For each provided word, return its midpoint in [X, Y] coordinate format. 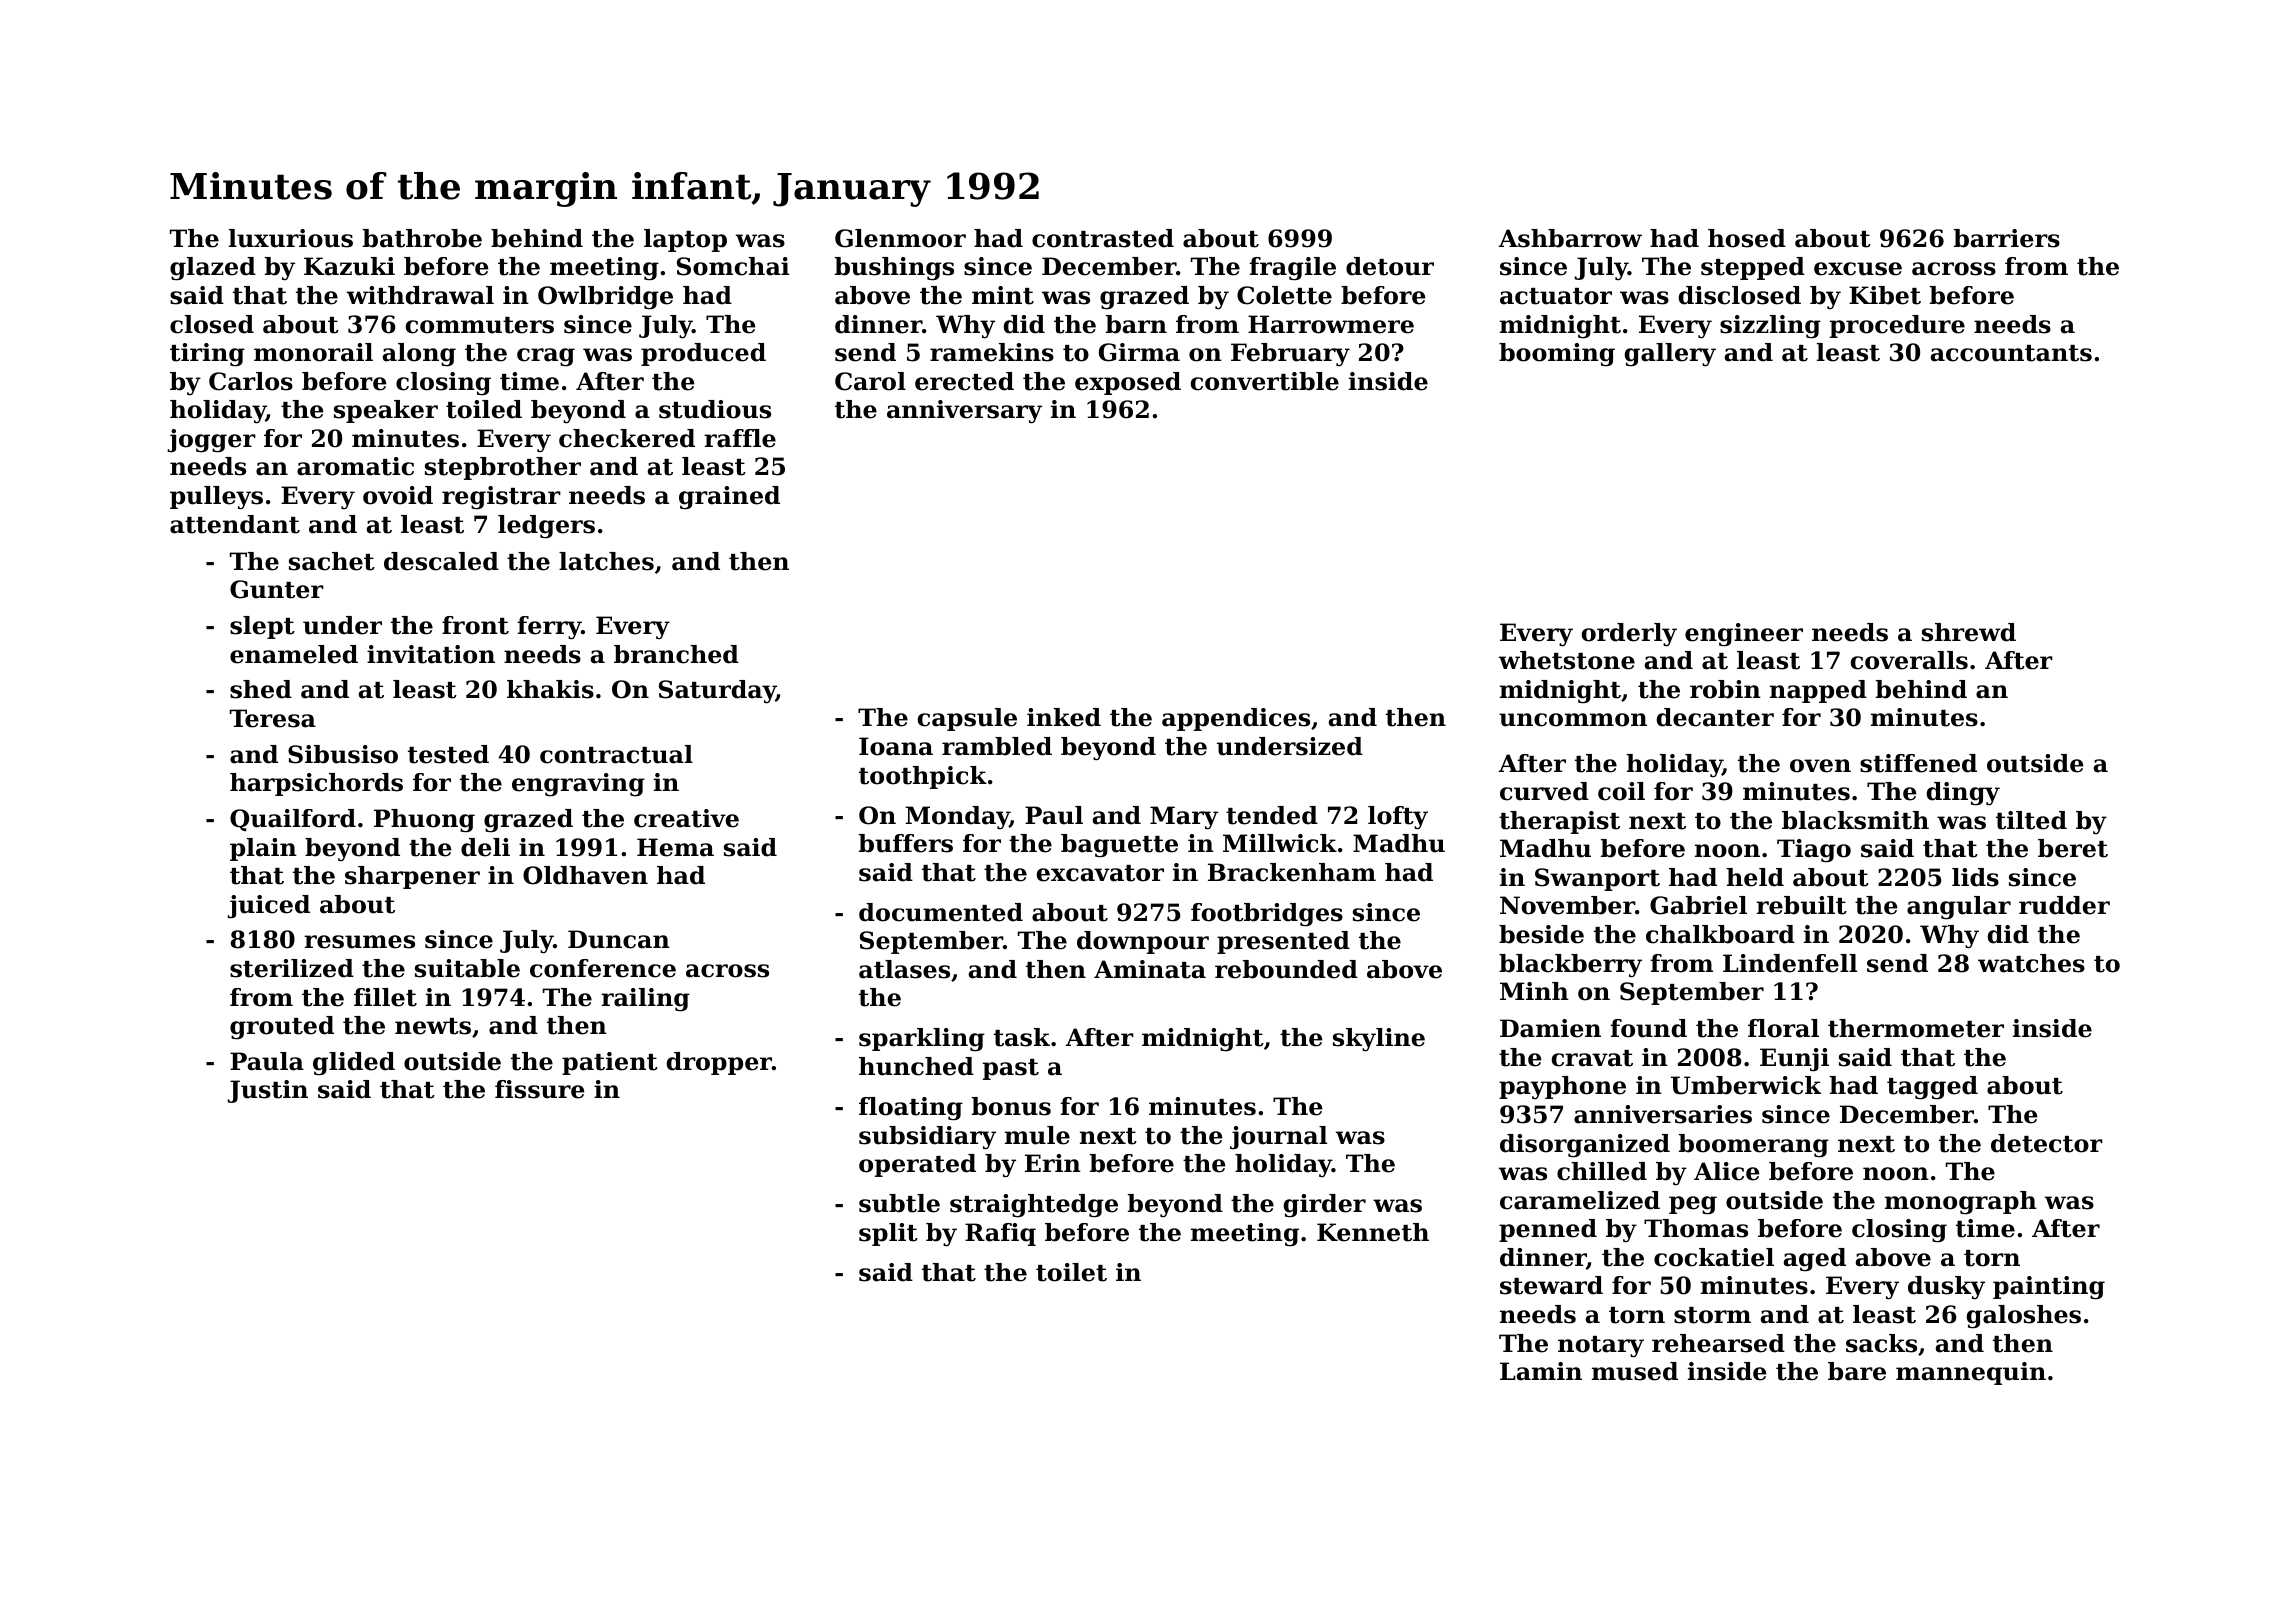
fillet [385, 997]
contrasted [1103, 238]
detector [2047, 1143]
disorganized [1585, 1146]
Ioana [896, 746]
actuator [1556, 296]
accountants [2011, 353]
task [1022, 1037]
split [888, 1234]
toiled [484, 409]
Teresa [273, 718]
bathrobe [422, 238]
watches [2031, 963]
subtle [899, 1203]
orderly [1629, 635]
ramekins [992, 352]
